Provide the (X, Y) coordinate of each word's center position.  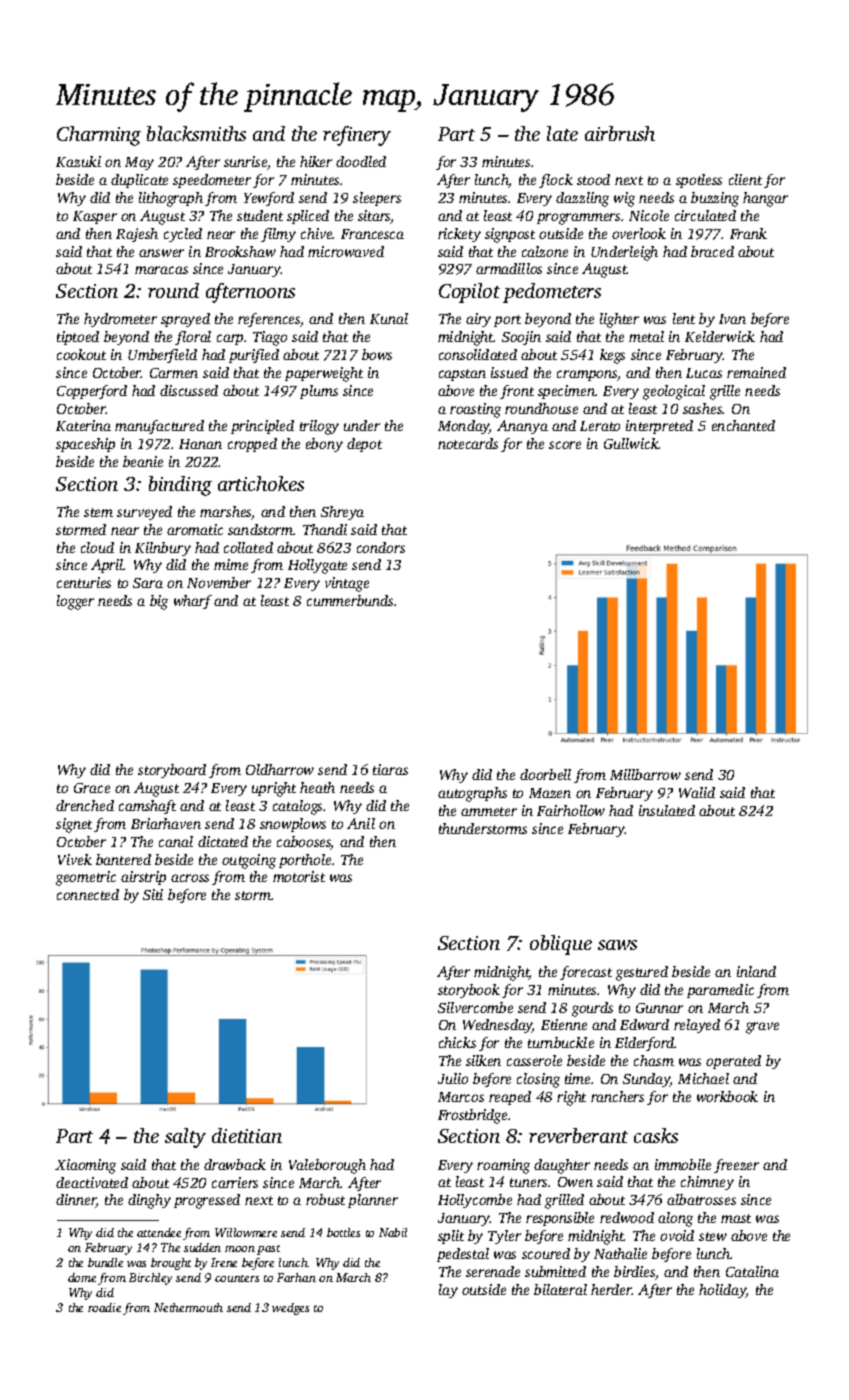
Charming (99, 136)
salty (185, 1138)
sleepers (377, 199)
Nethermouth (188, 1307)
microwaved (346, 251)
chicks (457, 1042)
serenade (493, 1271)
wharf (193, 602)
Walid (697, 792)
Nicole (649, 215)
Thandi (325, 529)
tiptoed (78, 338)
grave (762, 1028)
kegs (612, 356)
